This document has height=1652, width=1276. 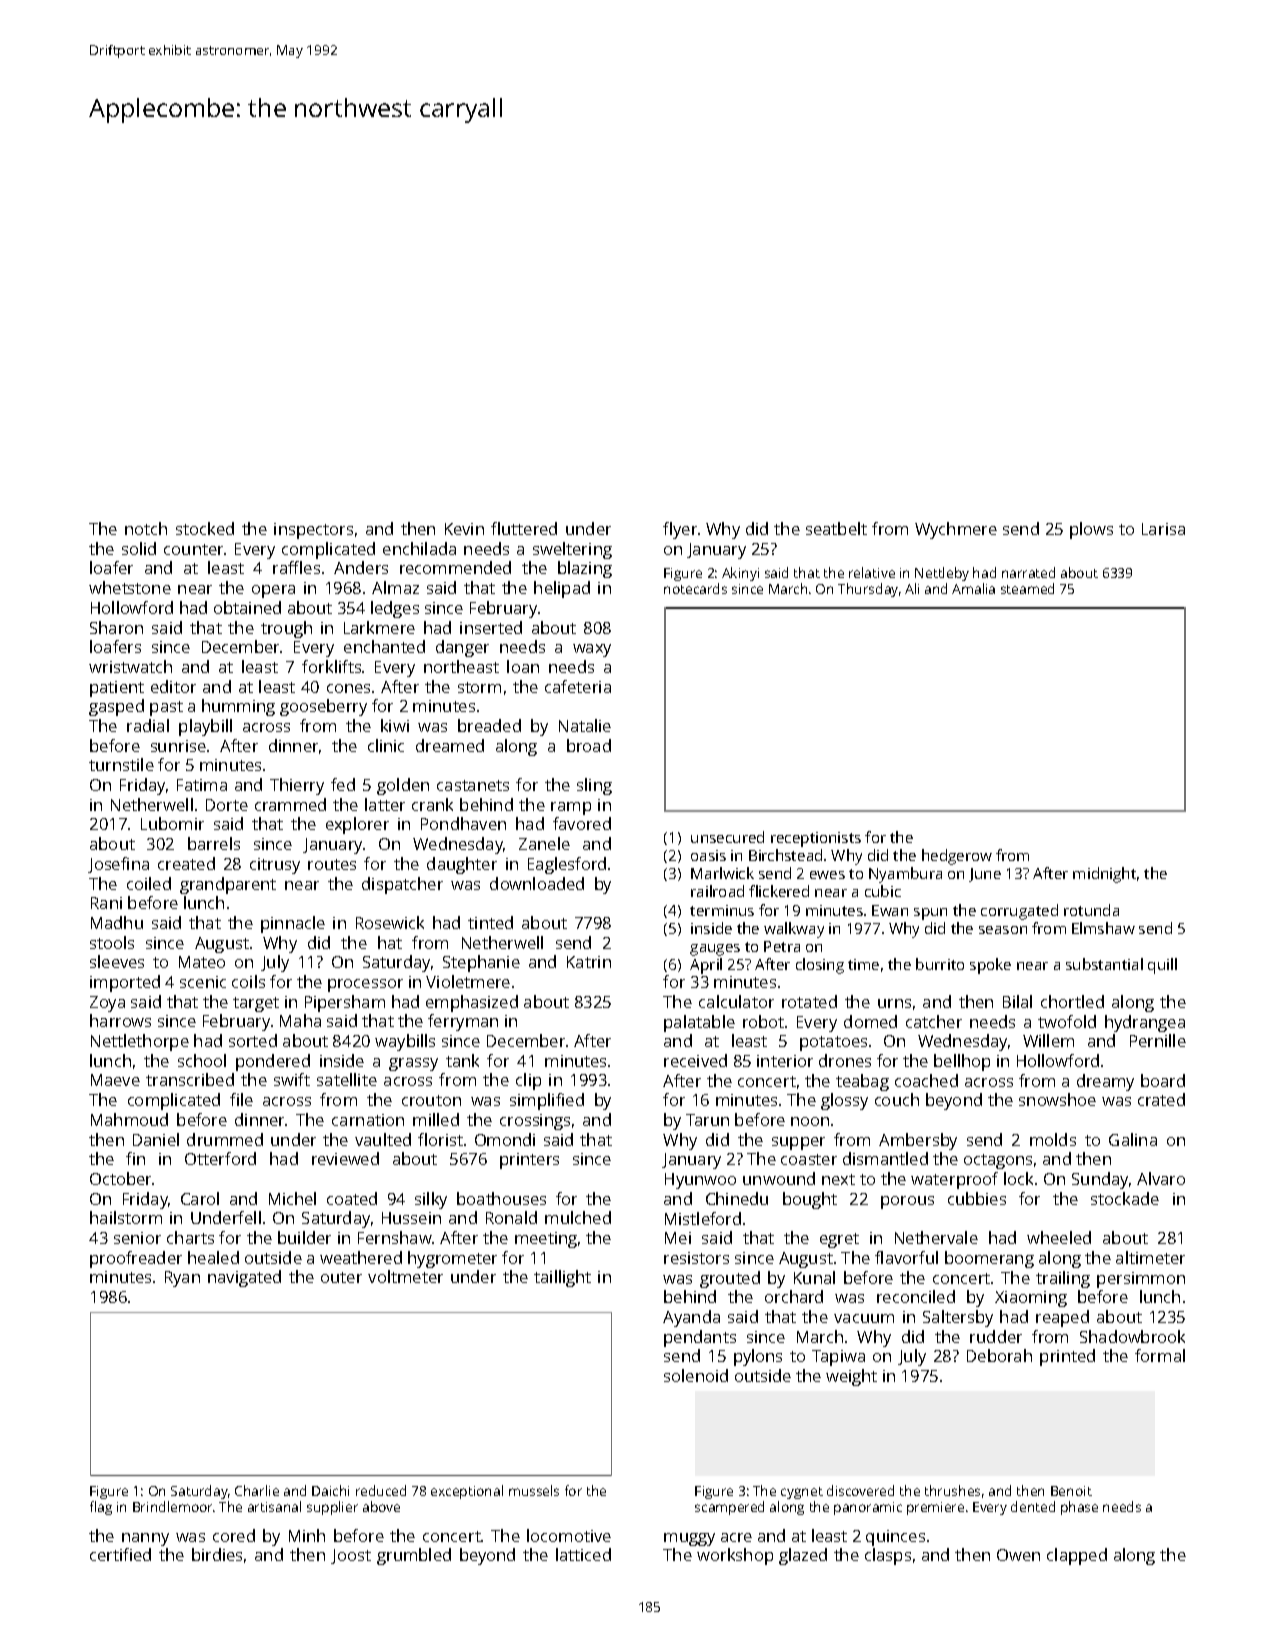 I want to click on latticed, so click(x=583, y=1554).
